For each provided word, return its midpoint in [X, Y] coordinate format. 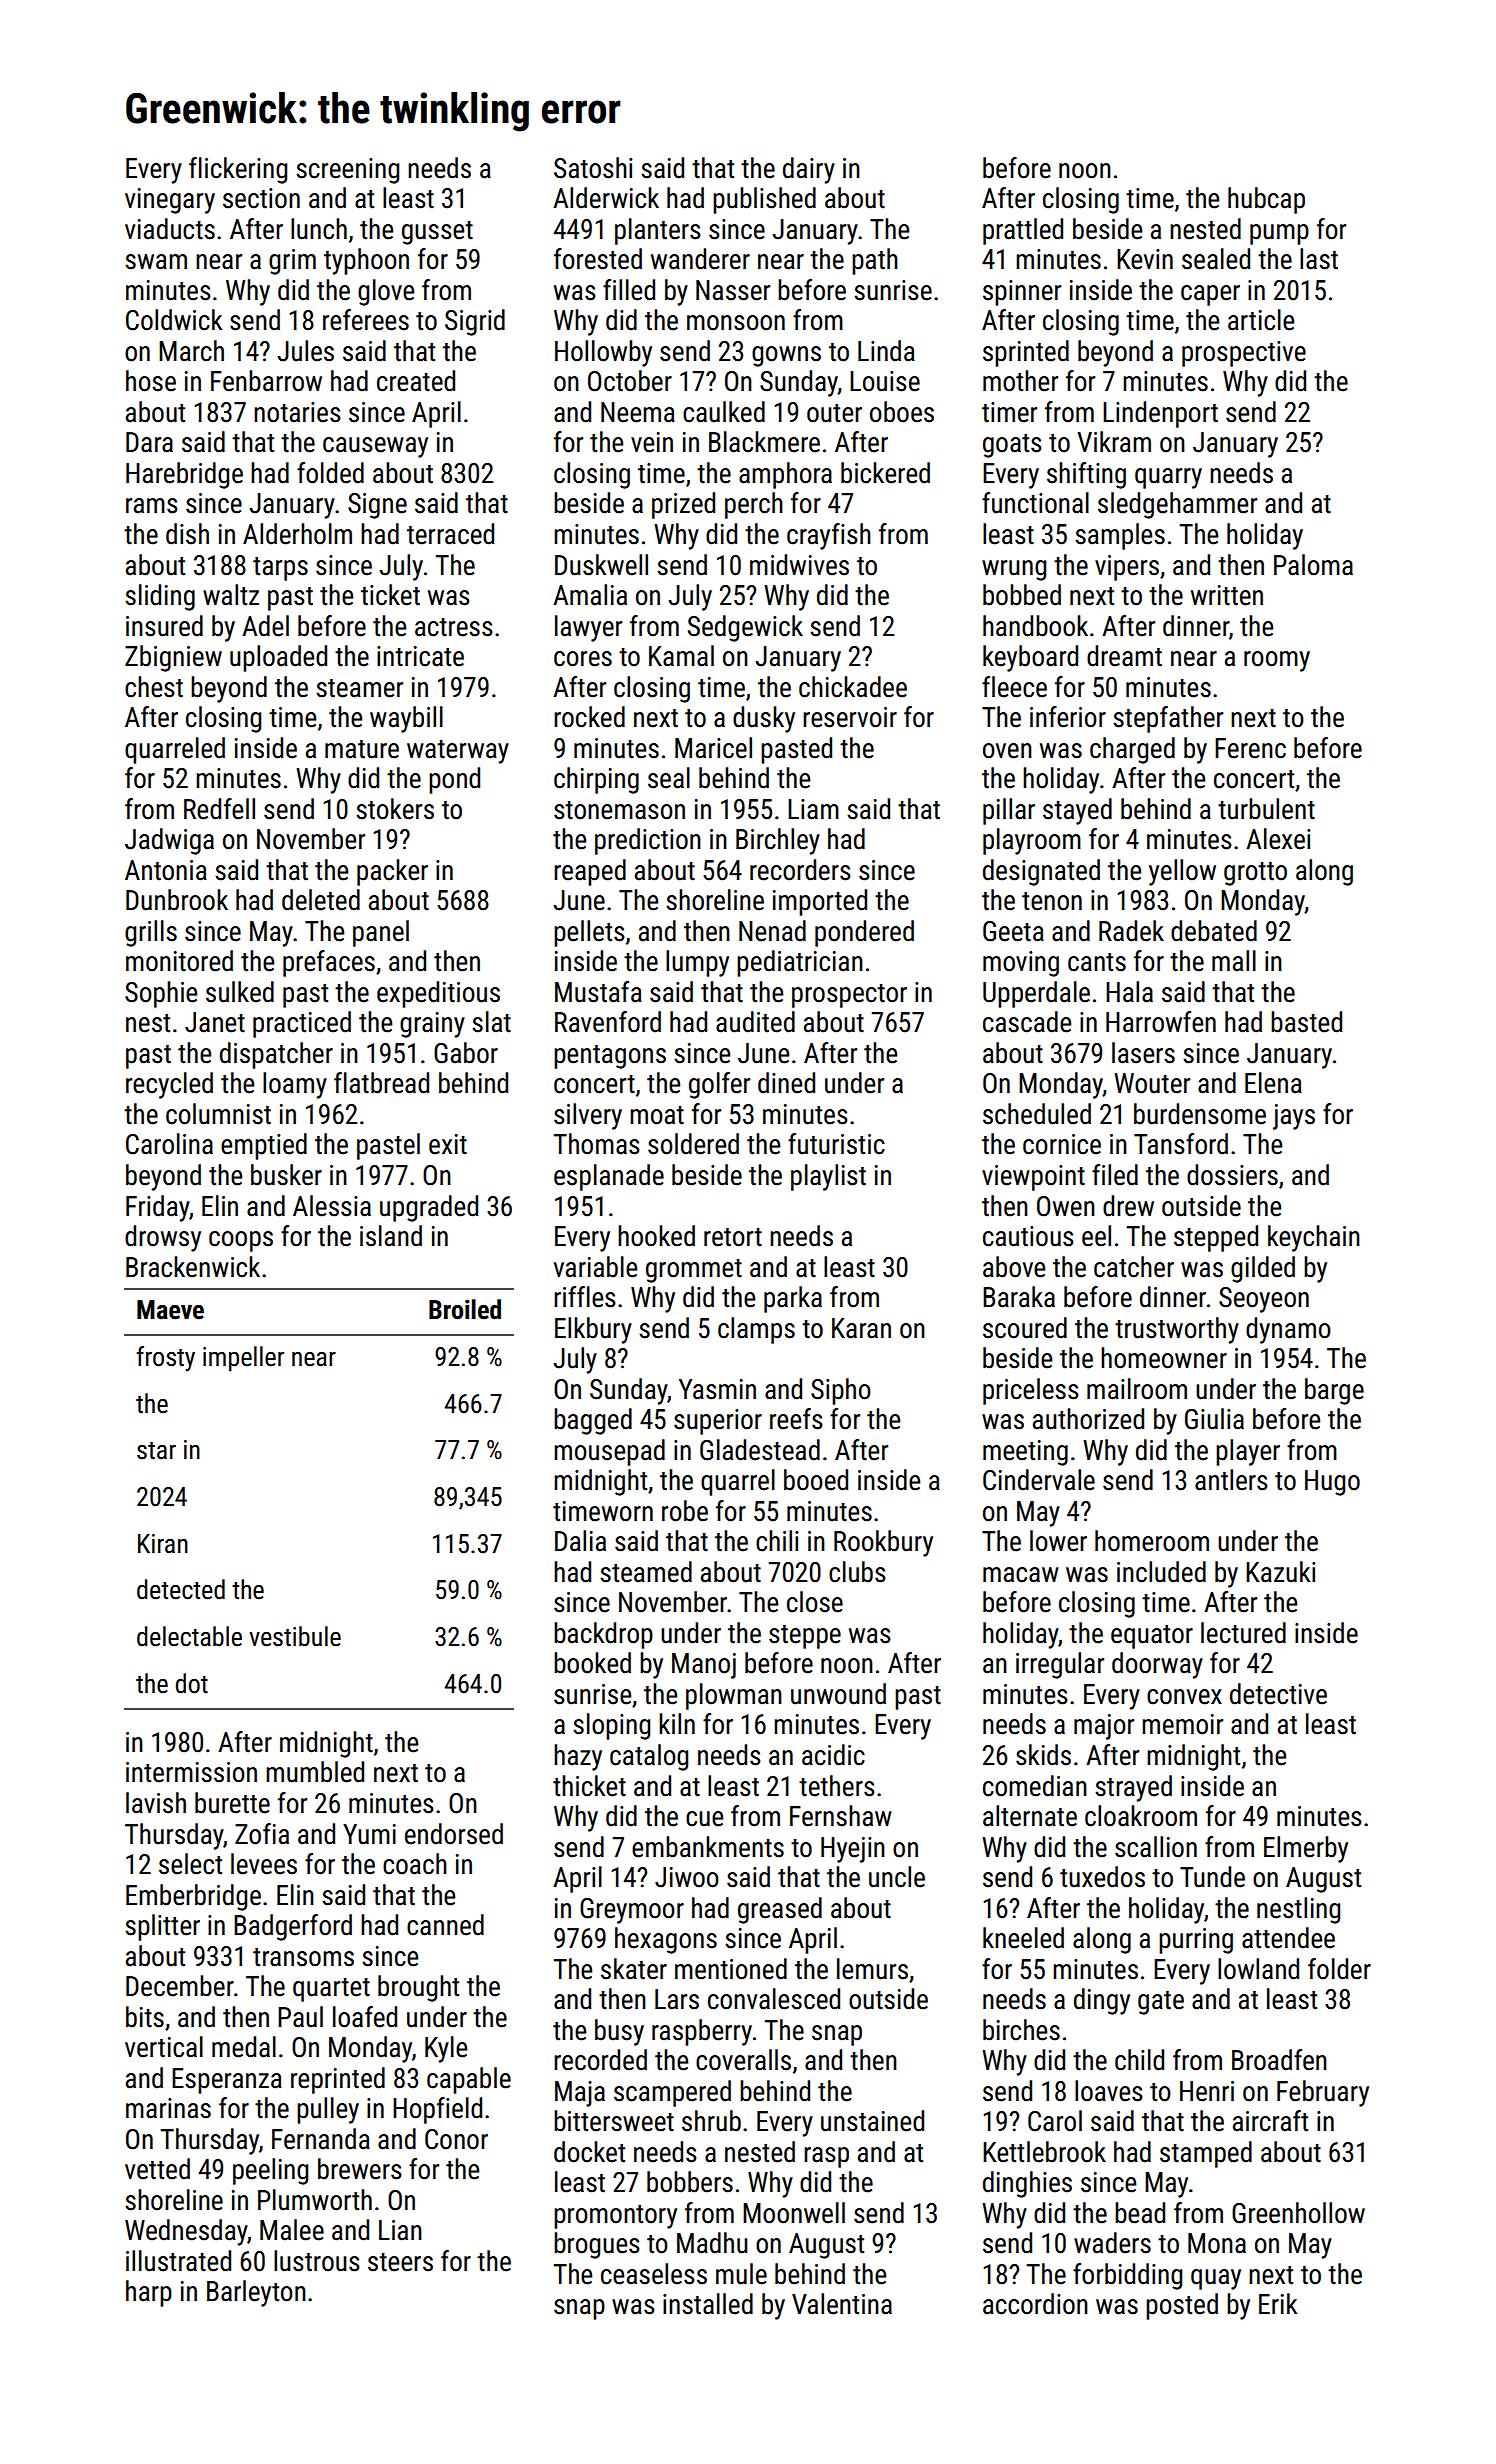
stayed [1077, 811]
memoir [1182, 1724]
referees [366, 320]
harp [149, 2293]
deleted [321, 900]
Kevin [1145, 259]
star [156, 1451]
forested [598, 259]
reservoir [850, 717]
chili [777, 1541]
